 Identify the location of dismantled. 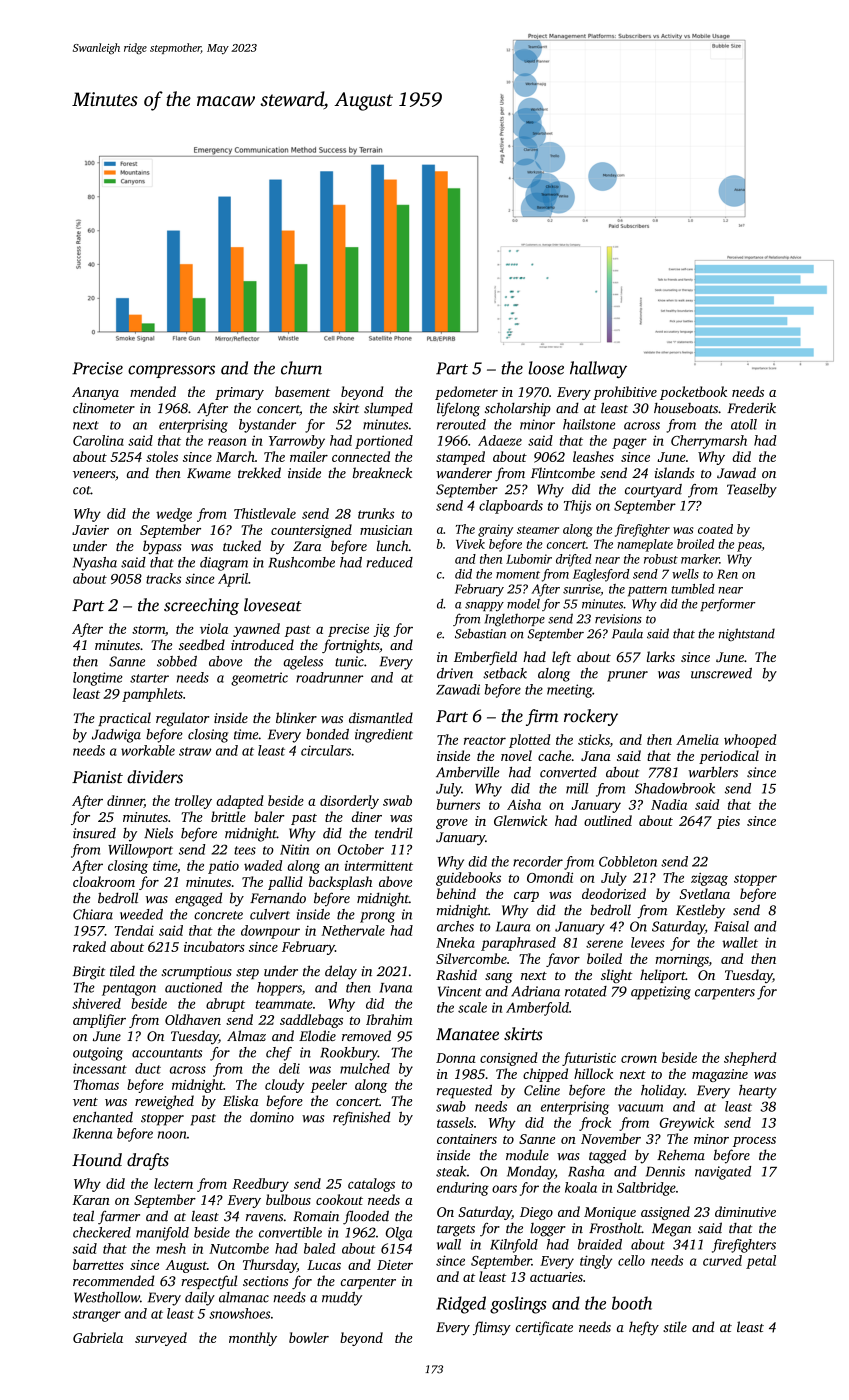
(381, 717).
